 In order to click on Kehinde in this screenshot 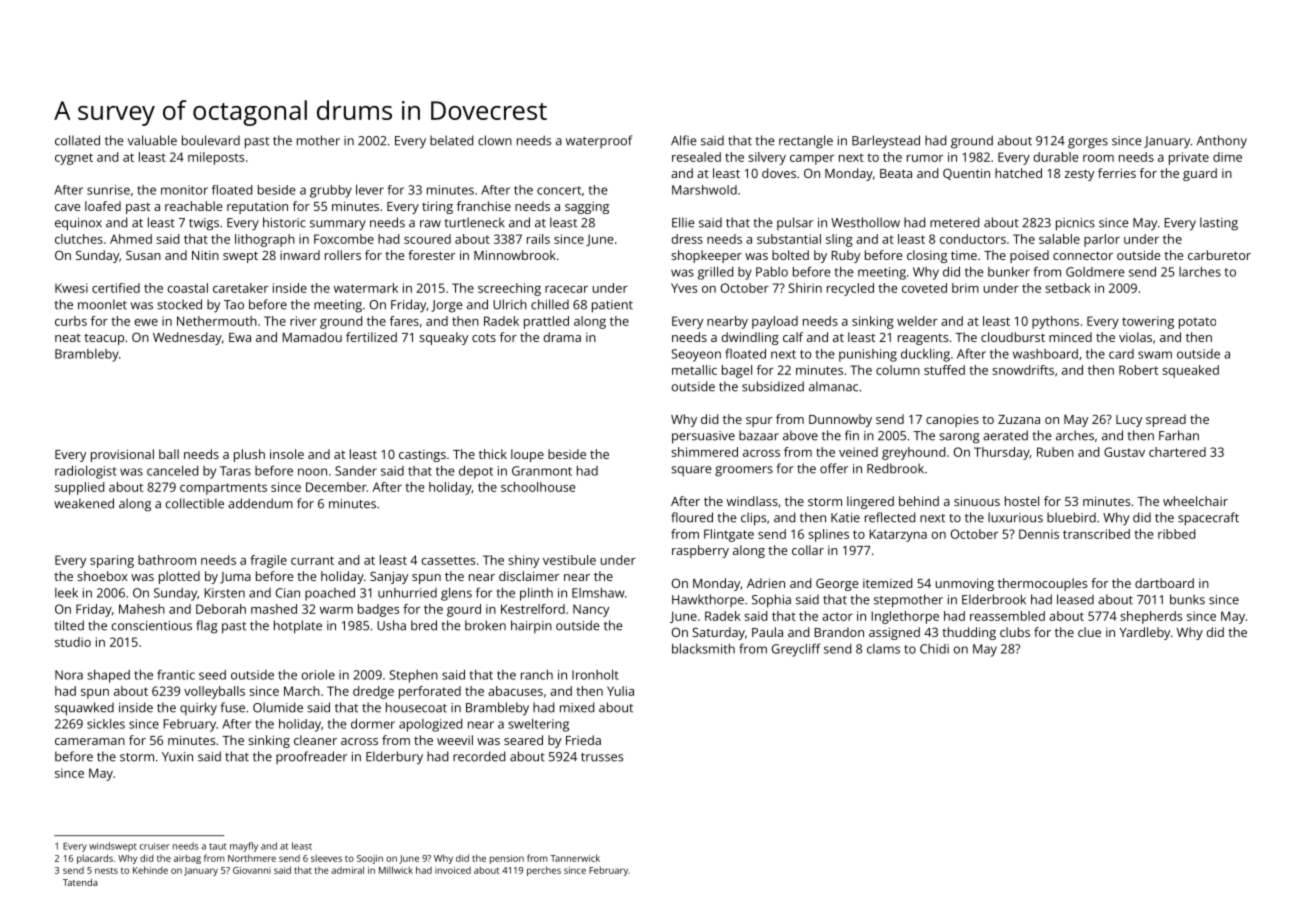, I will do `click(150, 870)`.
